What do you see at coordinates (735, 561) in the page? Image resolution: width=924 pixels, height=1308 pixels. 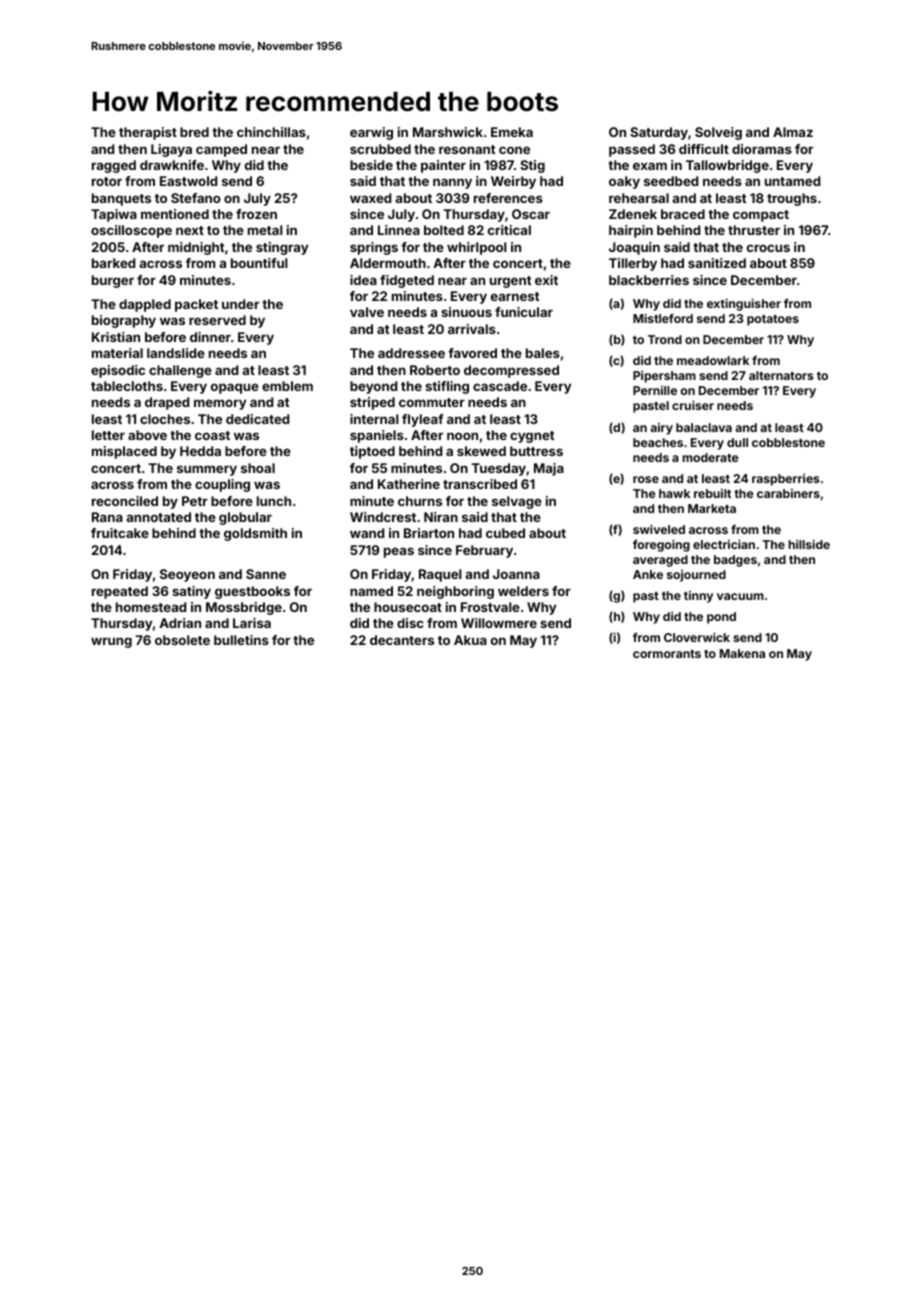 I see `badges` at bounding box center [735, 561].
